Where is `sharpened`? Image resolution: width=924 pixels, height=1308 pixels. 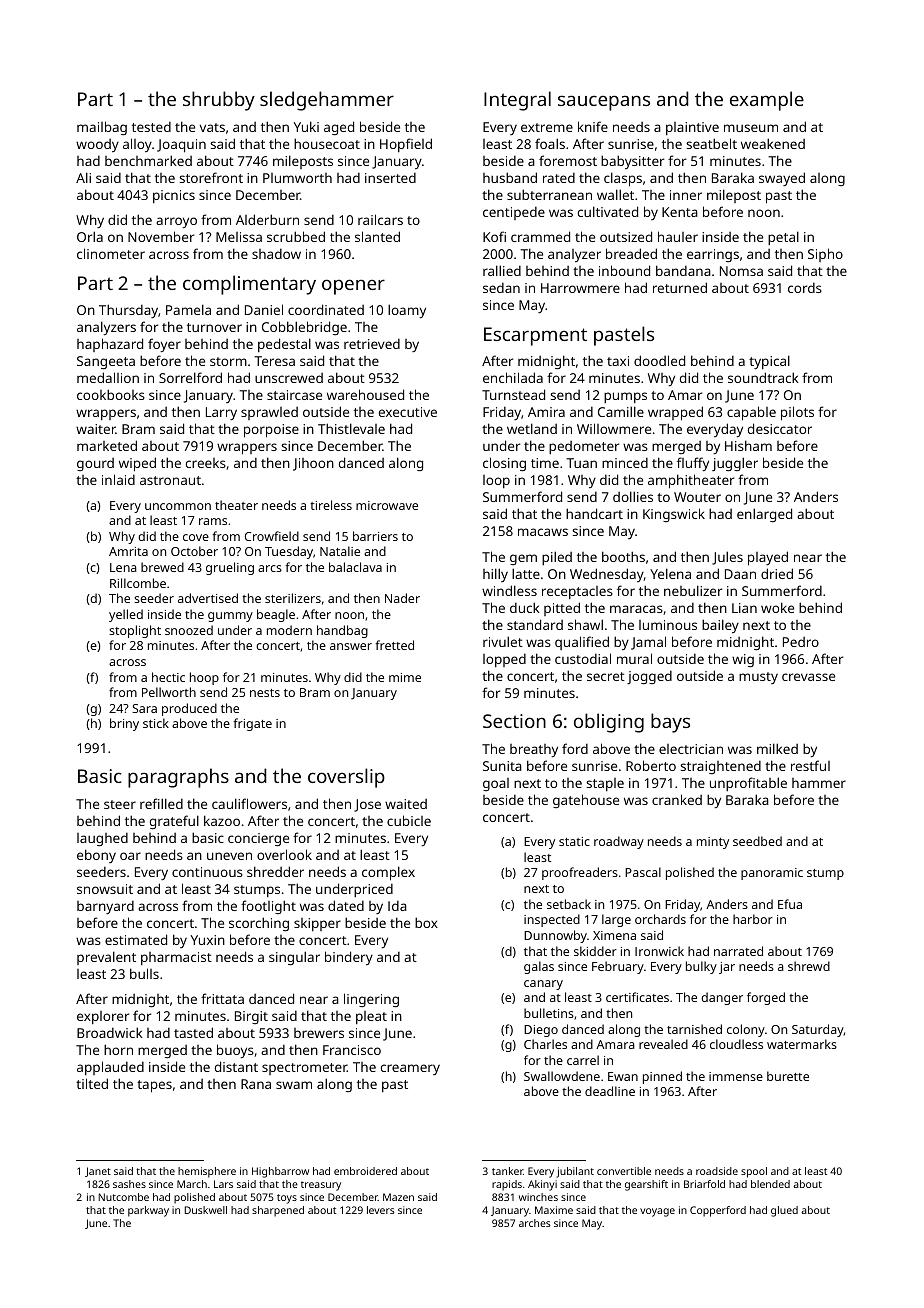 sharpened is located at coordinates (278, 1211).
